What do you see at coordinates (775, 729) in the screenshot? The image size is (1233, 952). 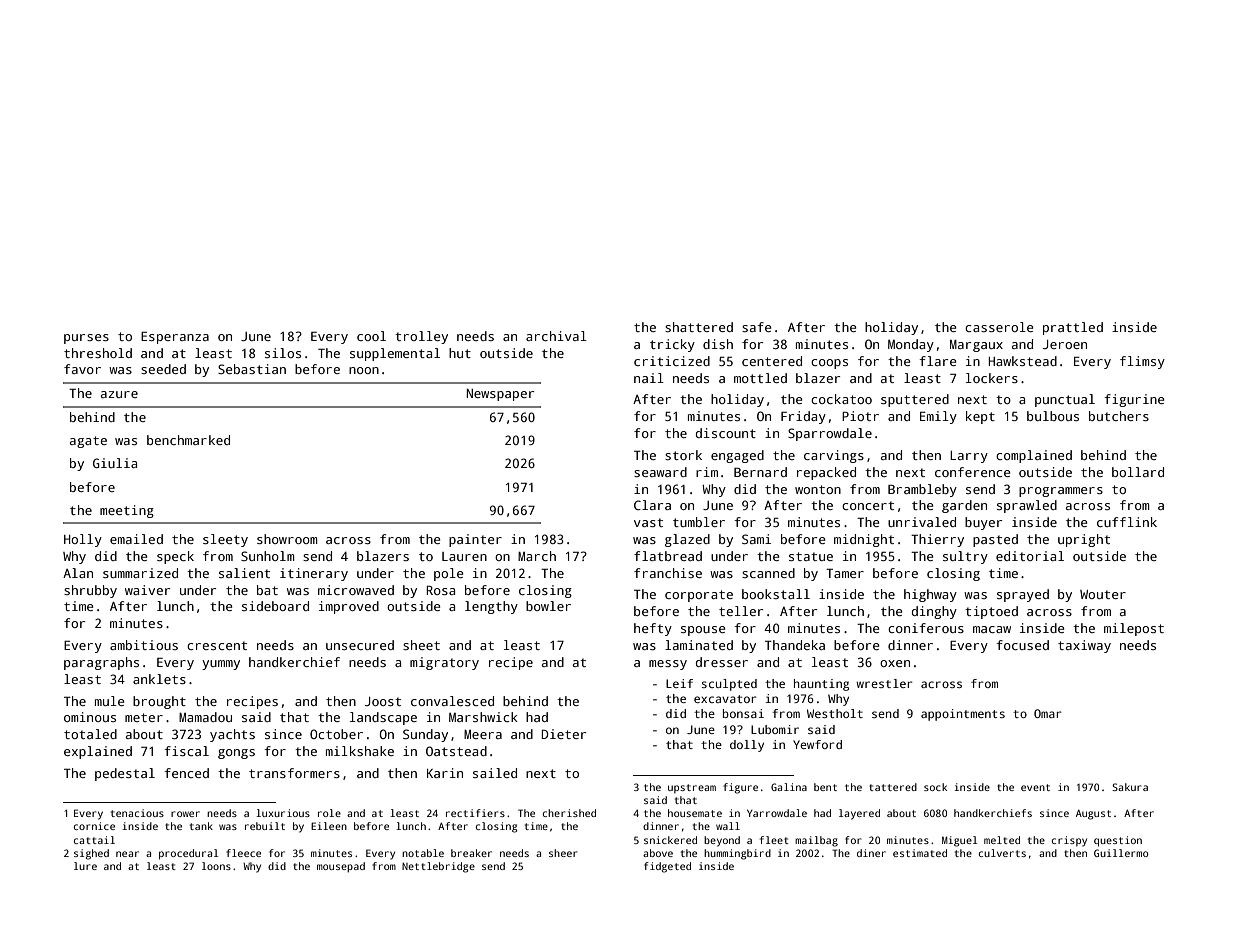 I see `Lubomir` at bounding box center [775, 729].
